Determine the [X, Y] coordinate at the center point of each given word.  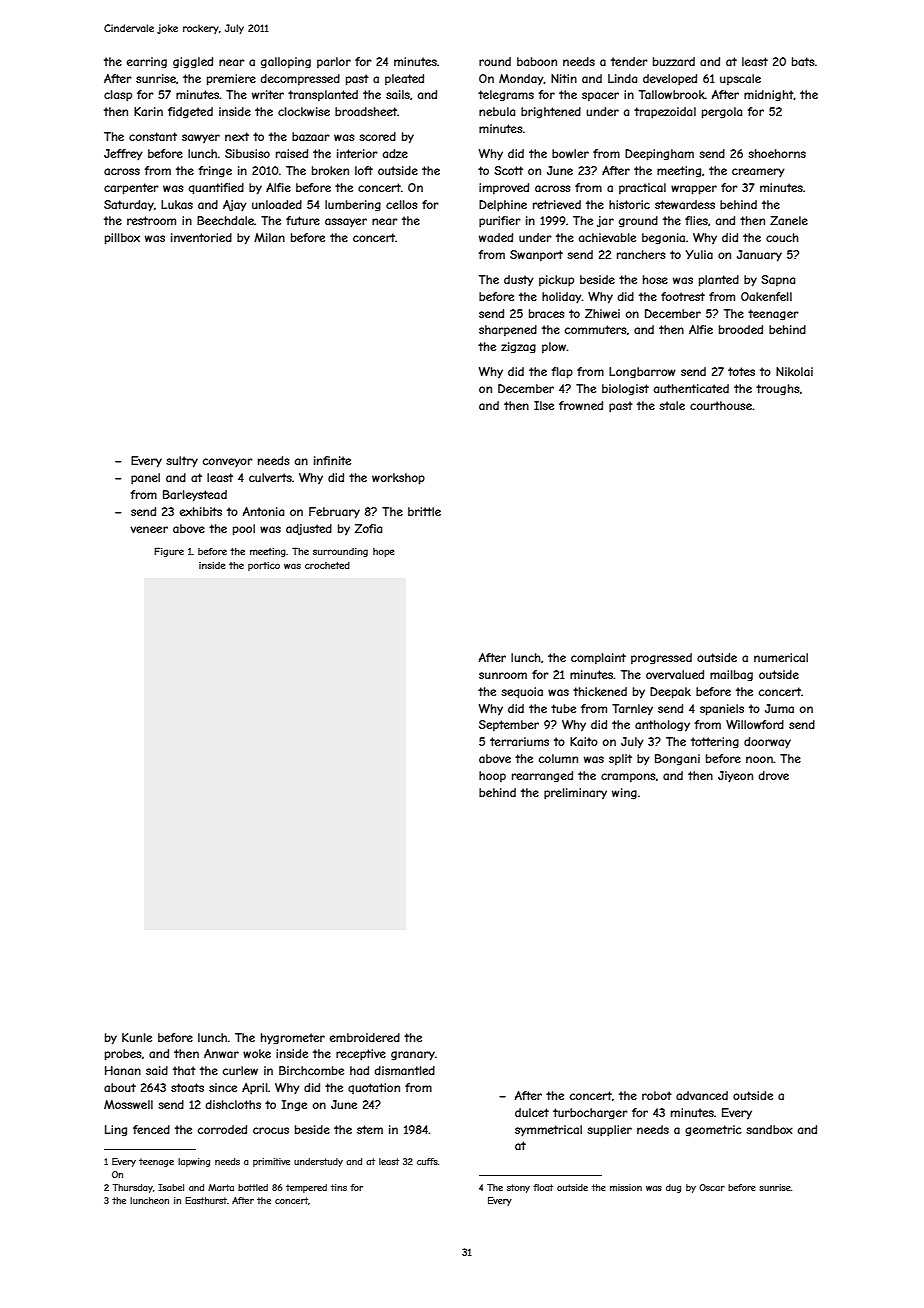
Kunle [137, 1037]
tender [629, 61]
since [223, 1087]
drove [774, 775]
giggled [193, 63]
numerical [781, 657]
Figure [169, 552]
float [543, 1187]
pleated [404, 79]
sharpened [508, 330]
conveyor [228, 463]
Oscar [712, 1187]
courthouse [721, 405]
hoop [492, 776]
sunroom [503, 675]
